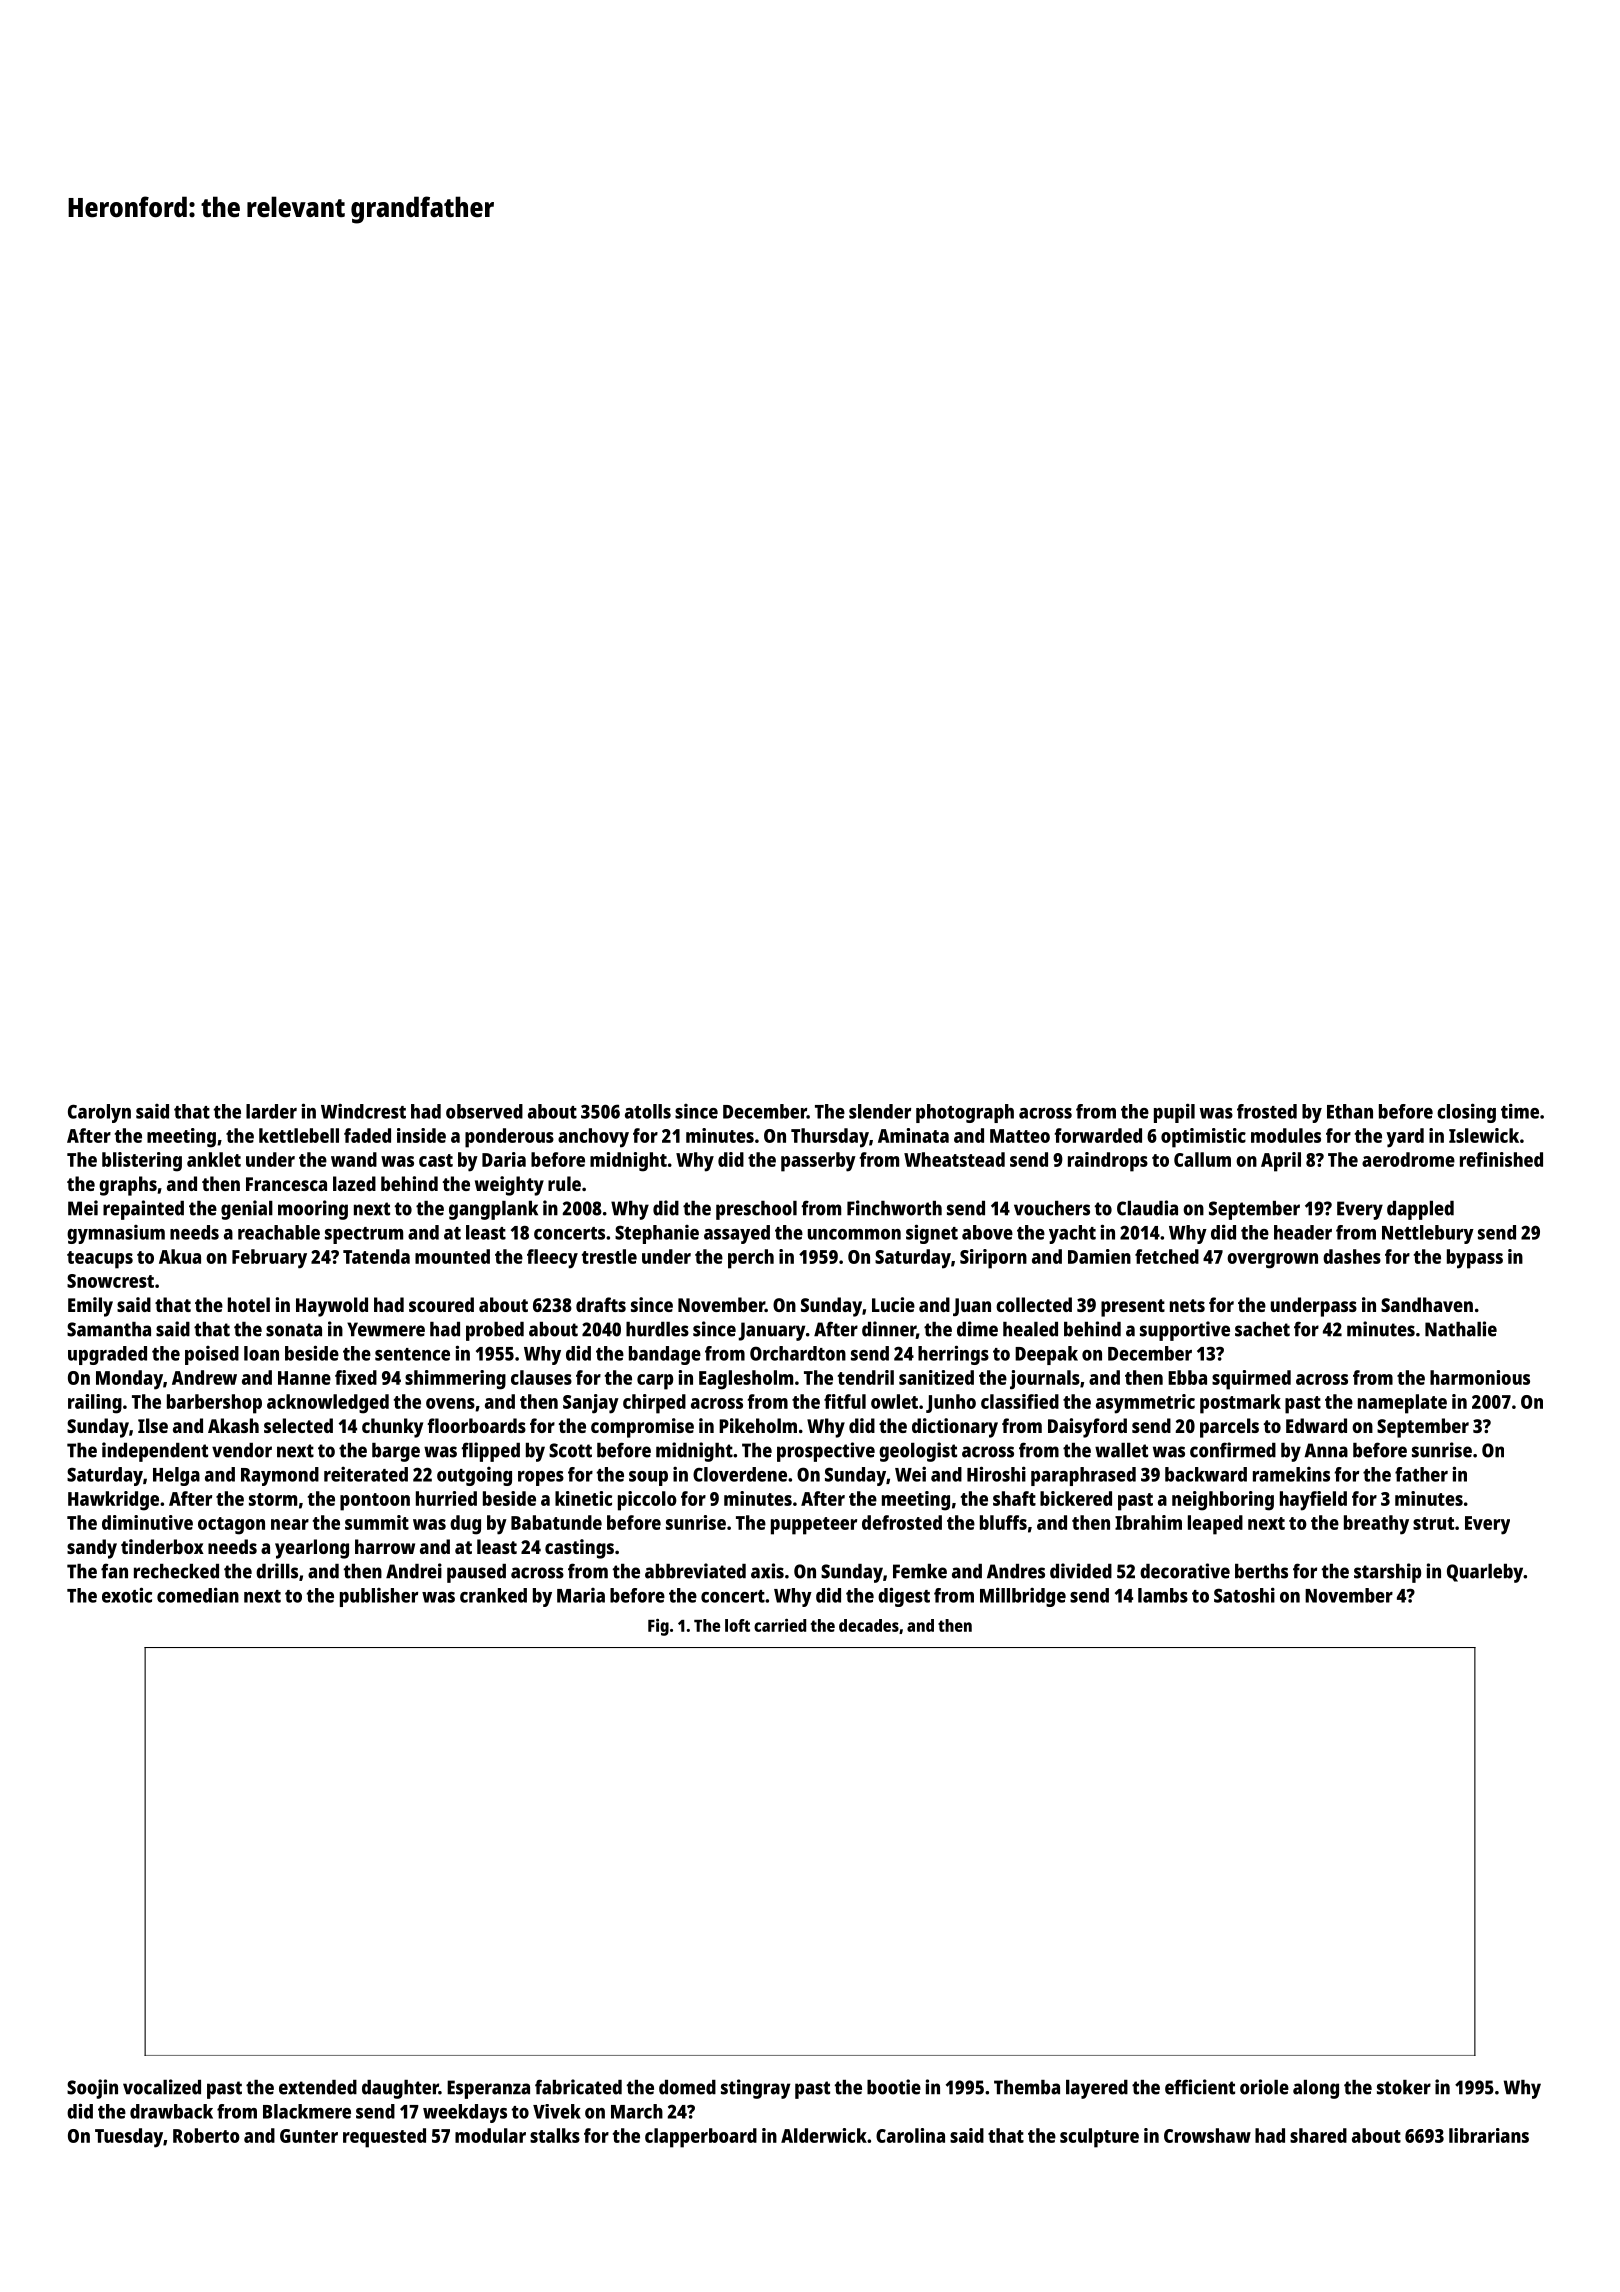  I want to click on Quarleby, so click(1485, 1573).
